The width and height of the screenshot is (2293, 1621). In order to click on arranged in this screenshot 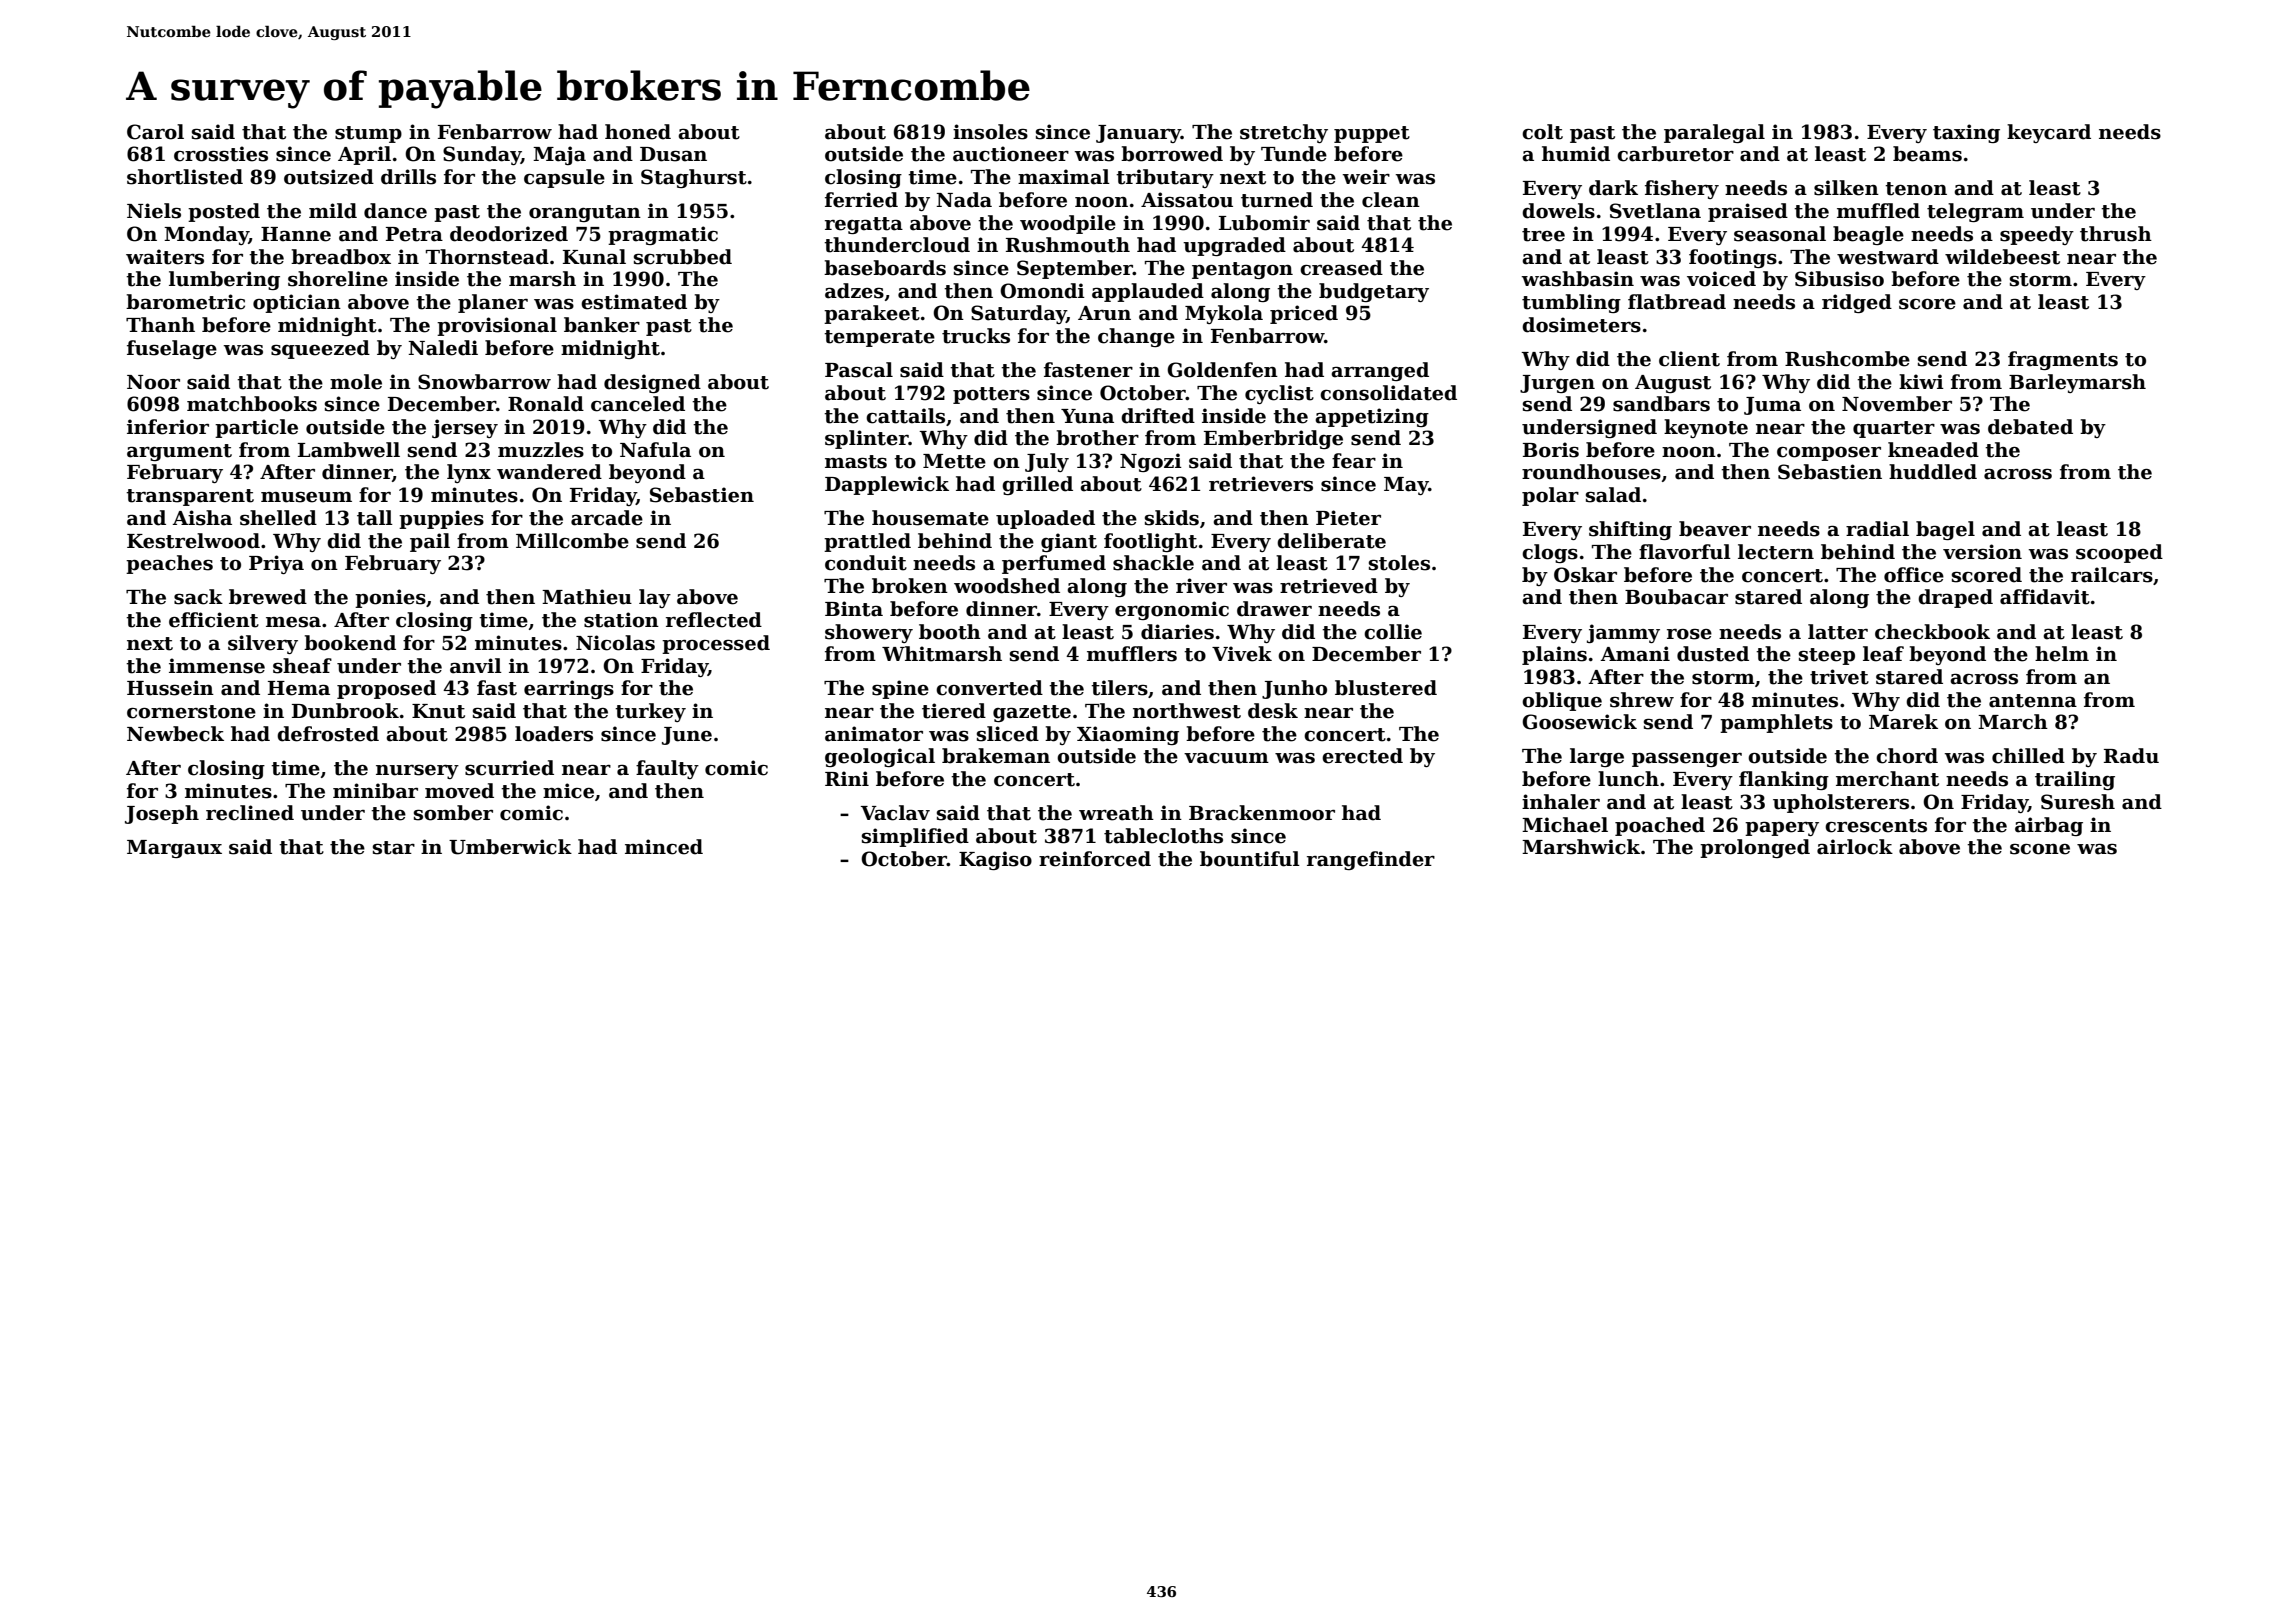, I will do `click(1380, 371)`.
